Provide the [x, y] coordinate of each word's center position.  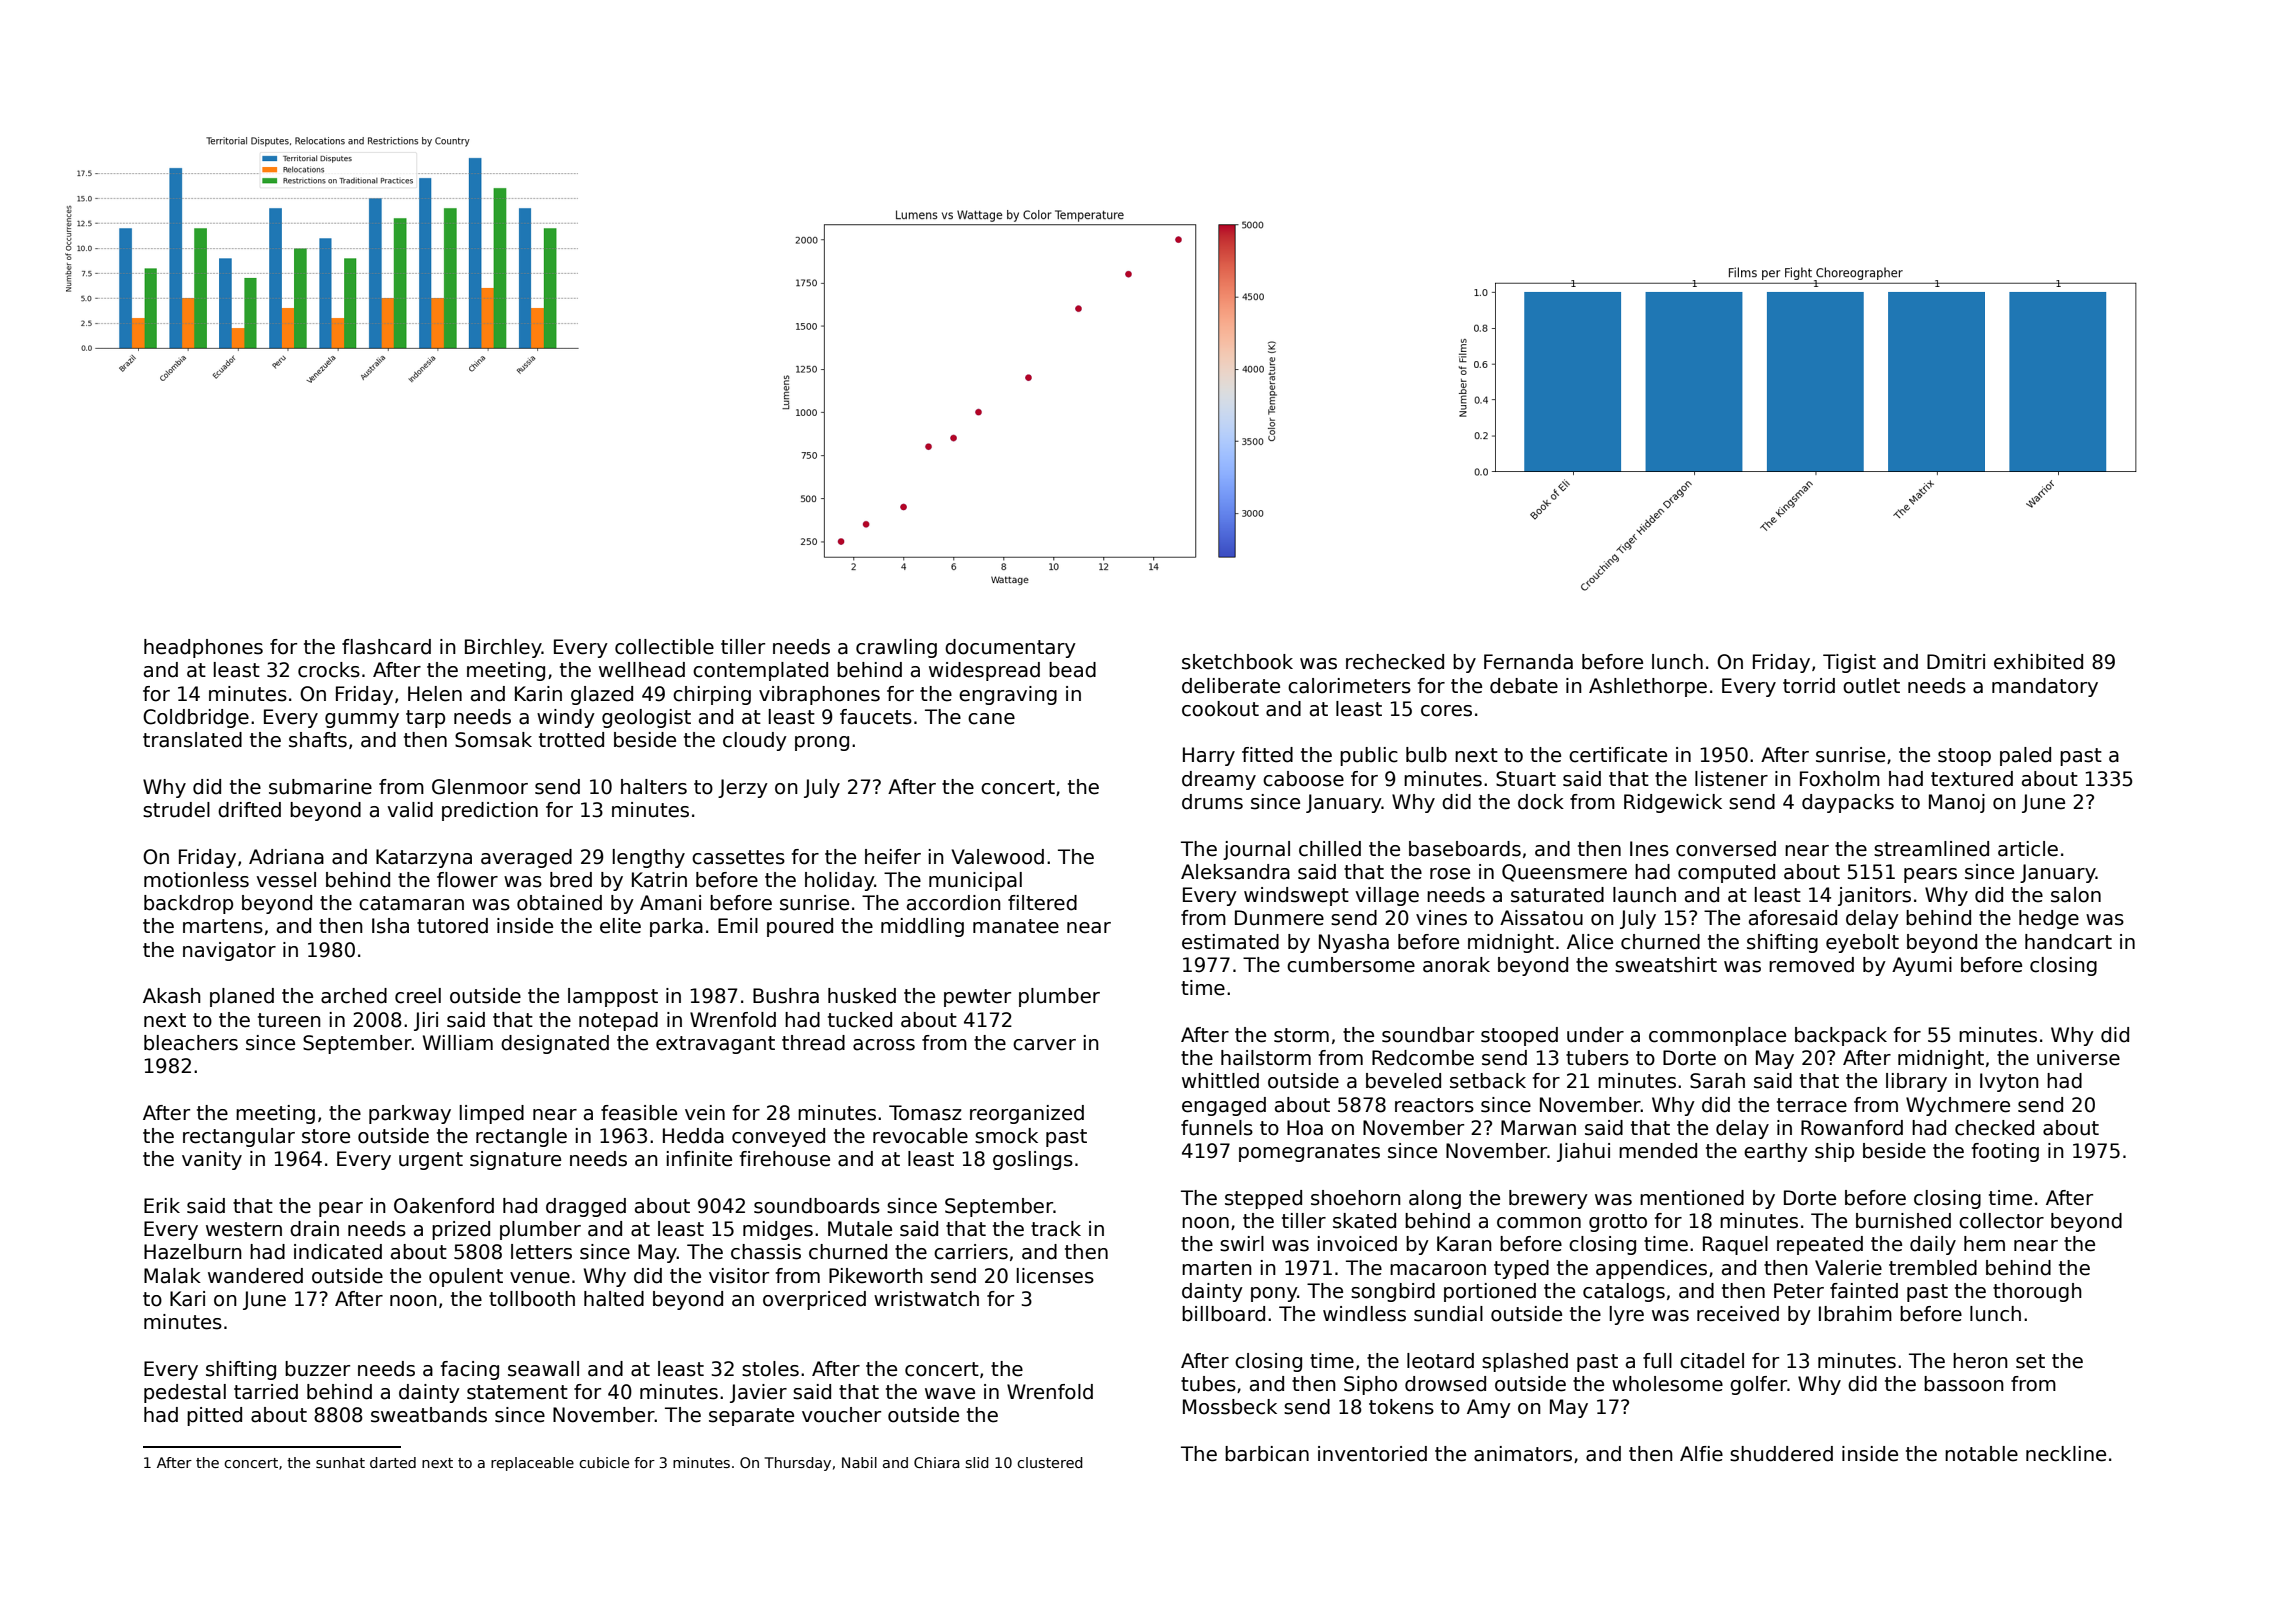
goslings [1033, 1160]
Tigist [1849, 663]
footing [2005, 1152]
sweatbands [429, 1415]
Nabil [859, 1462]
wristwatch [926, 1299]
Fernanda [1528, 662]
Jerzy [743, 788]
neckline [2066, 1454]
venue [540, 1278]
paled [2025, 756]
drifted [249, 810]
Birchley [503, 648]
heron [1980, 1361]
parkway [410, 1114]
